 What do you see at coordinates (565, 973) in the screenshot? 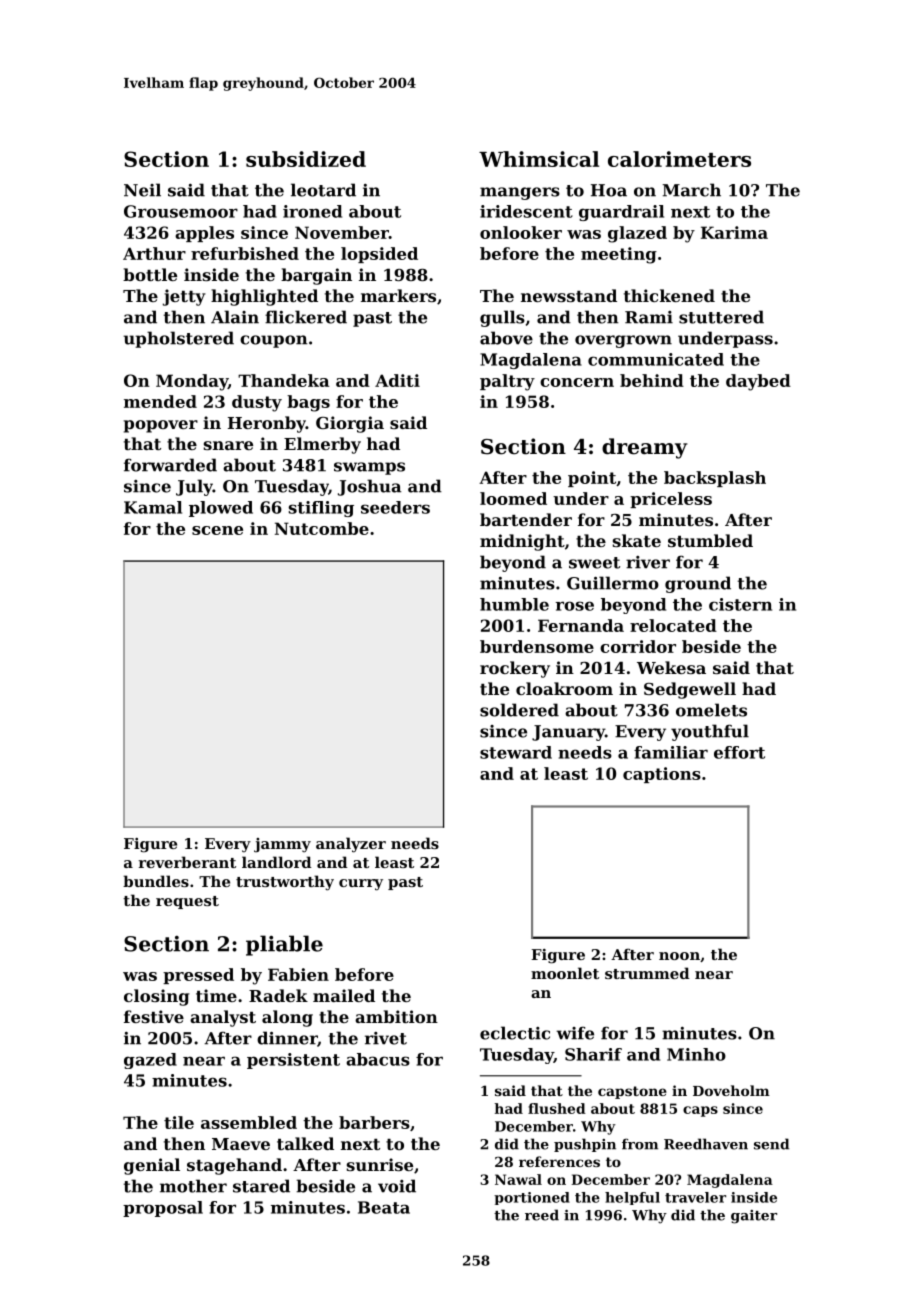
I see `moonlet` at bounding box center [565, 973].
